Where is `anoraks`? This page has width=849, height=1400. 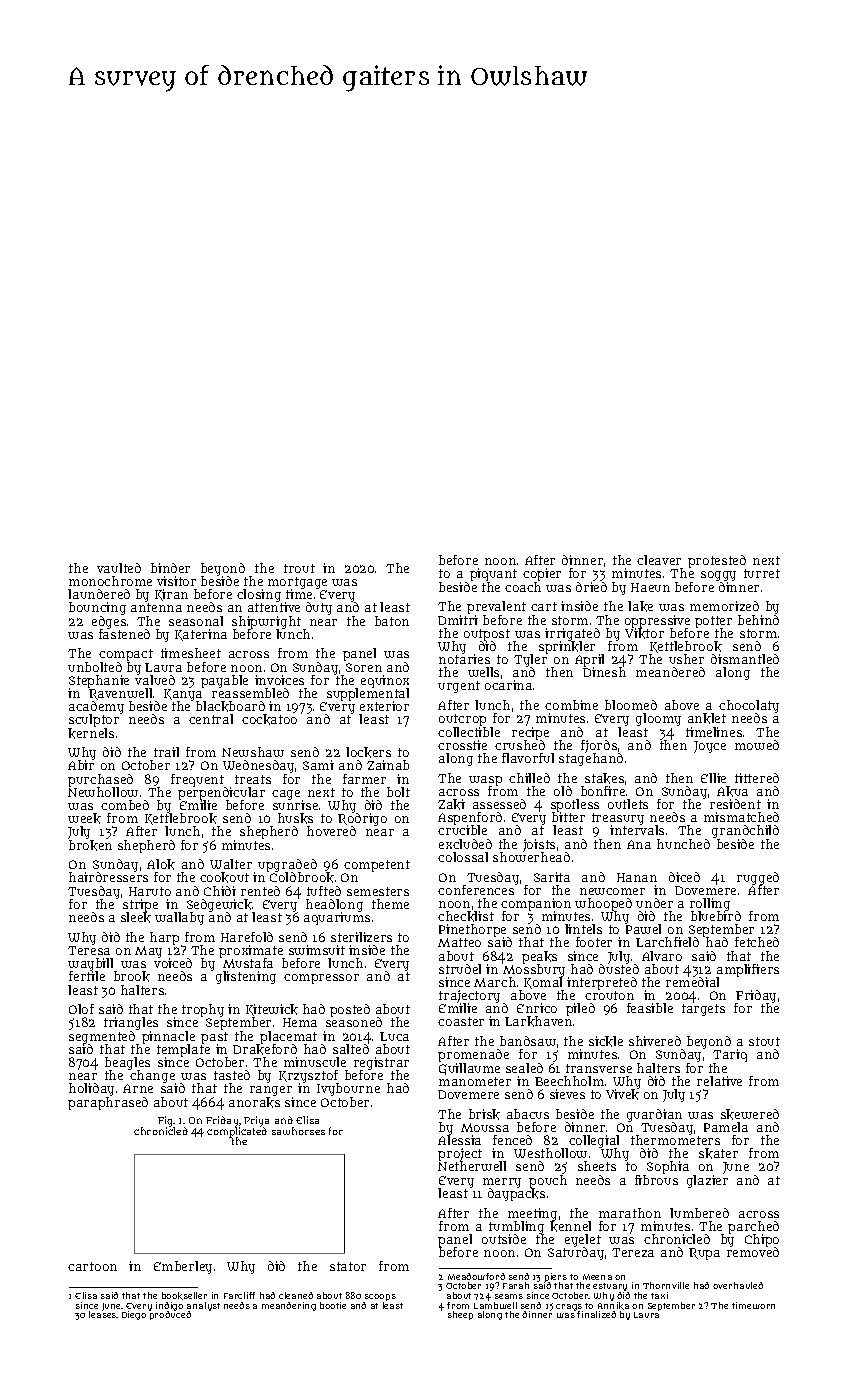 anoraks is located at coordinates (254, 1102).
